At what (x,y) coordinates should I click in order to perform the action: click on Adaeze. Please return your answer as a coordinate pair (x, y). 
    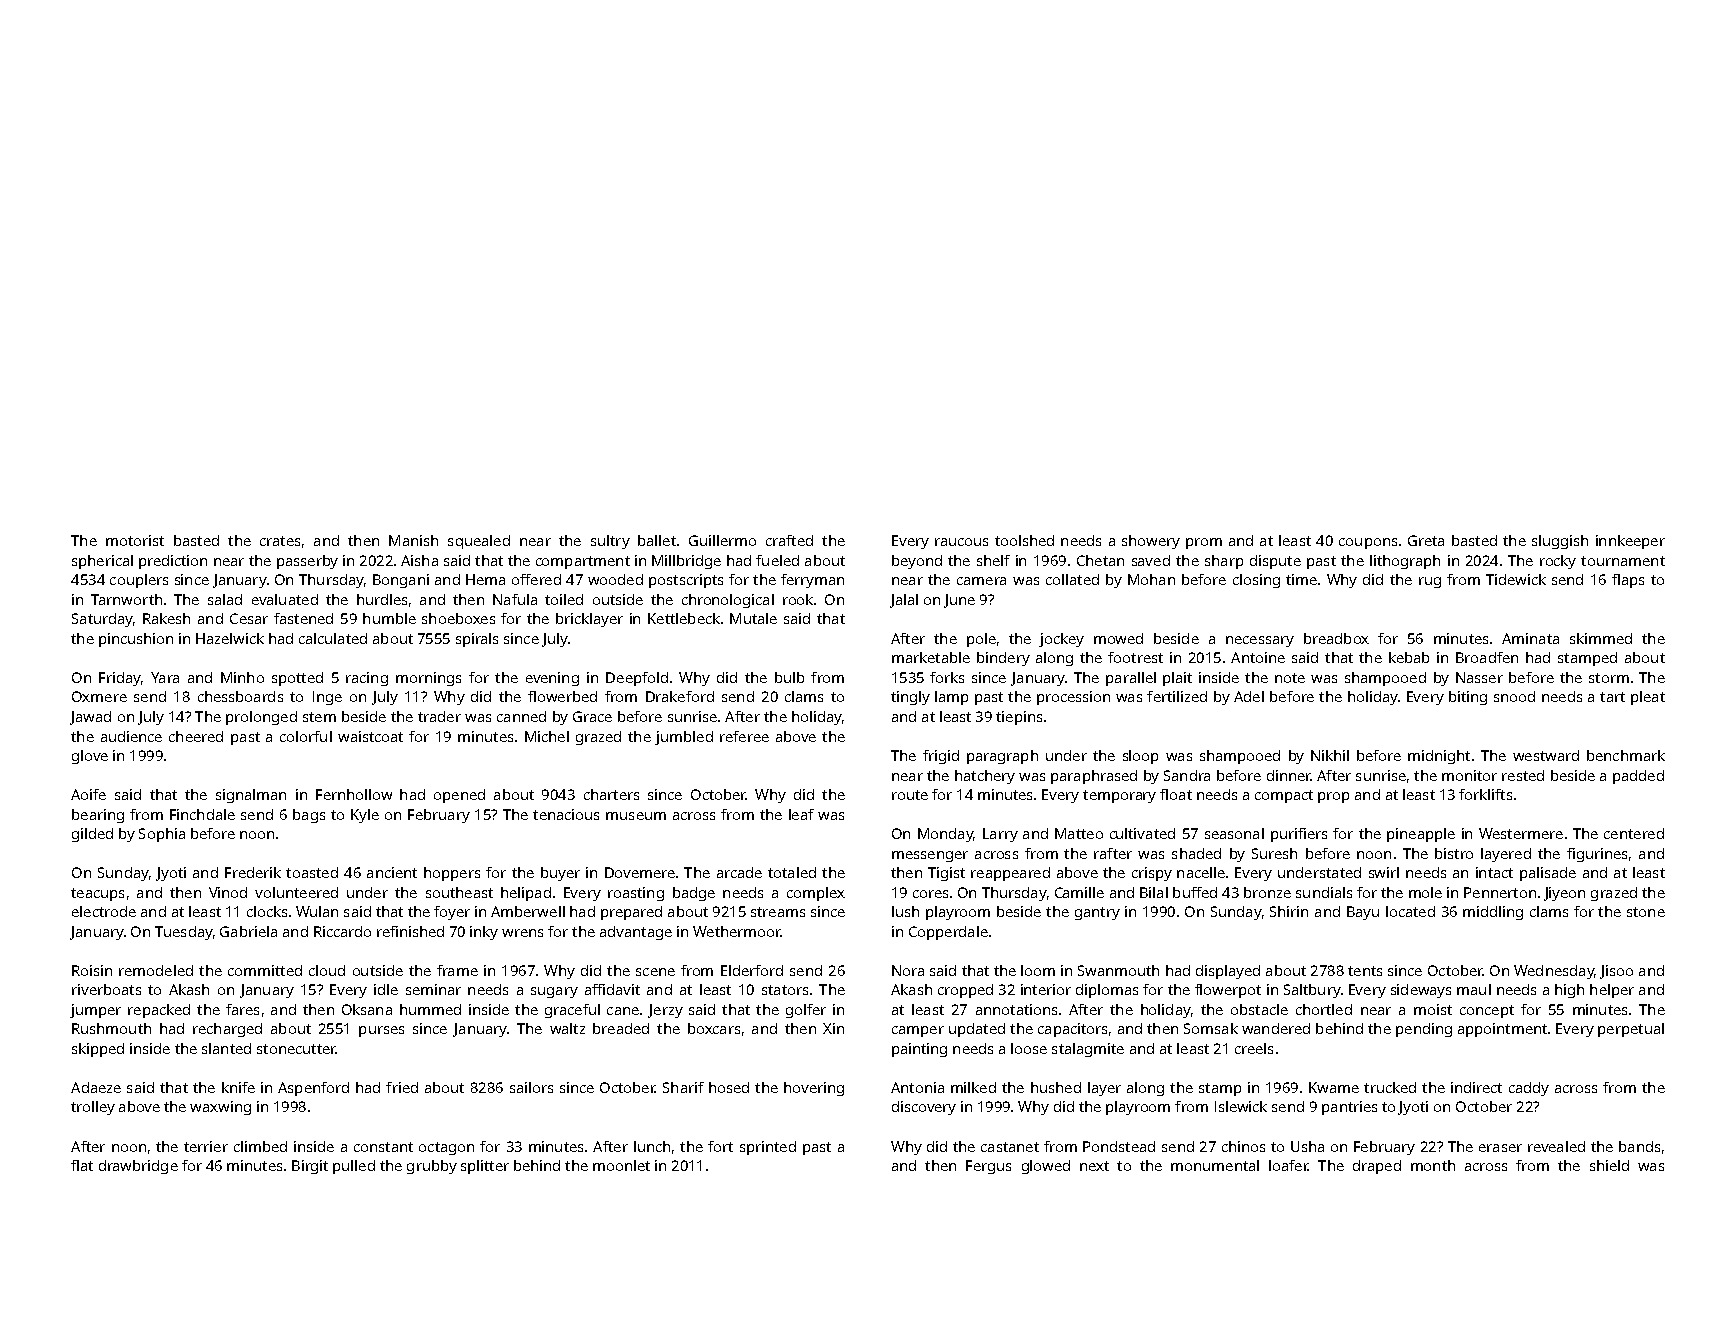
    Looking at the image, I should click on (96, 1087).
